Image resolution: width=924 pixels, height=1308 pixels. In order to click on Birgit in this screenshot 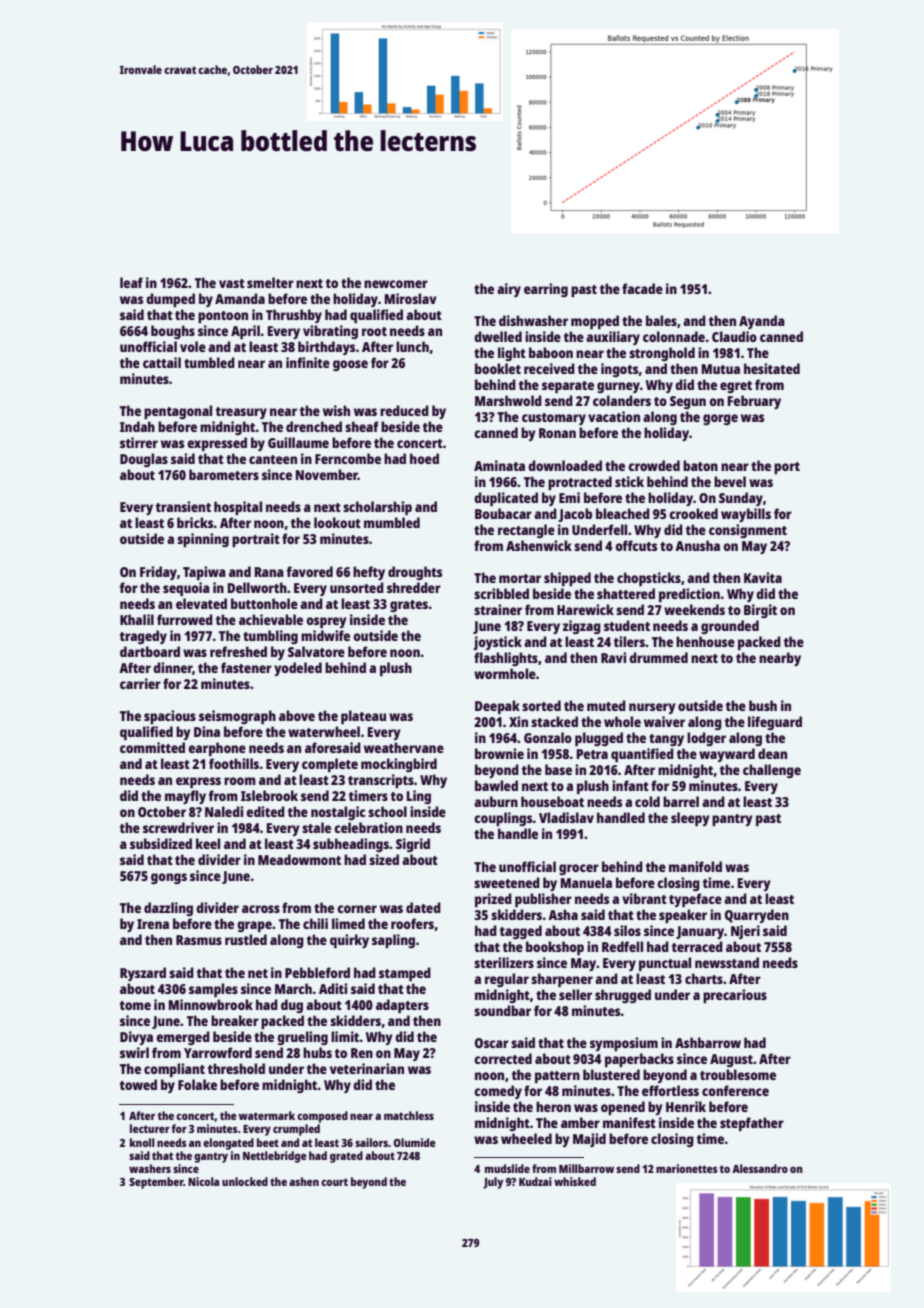, I will do `click(760, 611)`.
